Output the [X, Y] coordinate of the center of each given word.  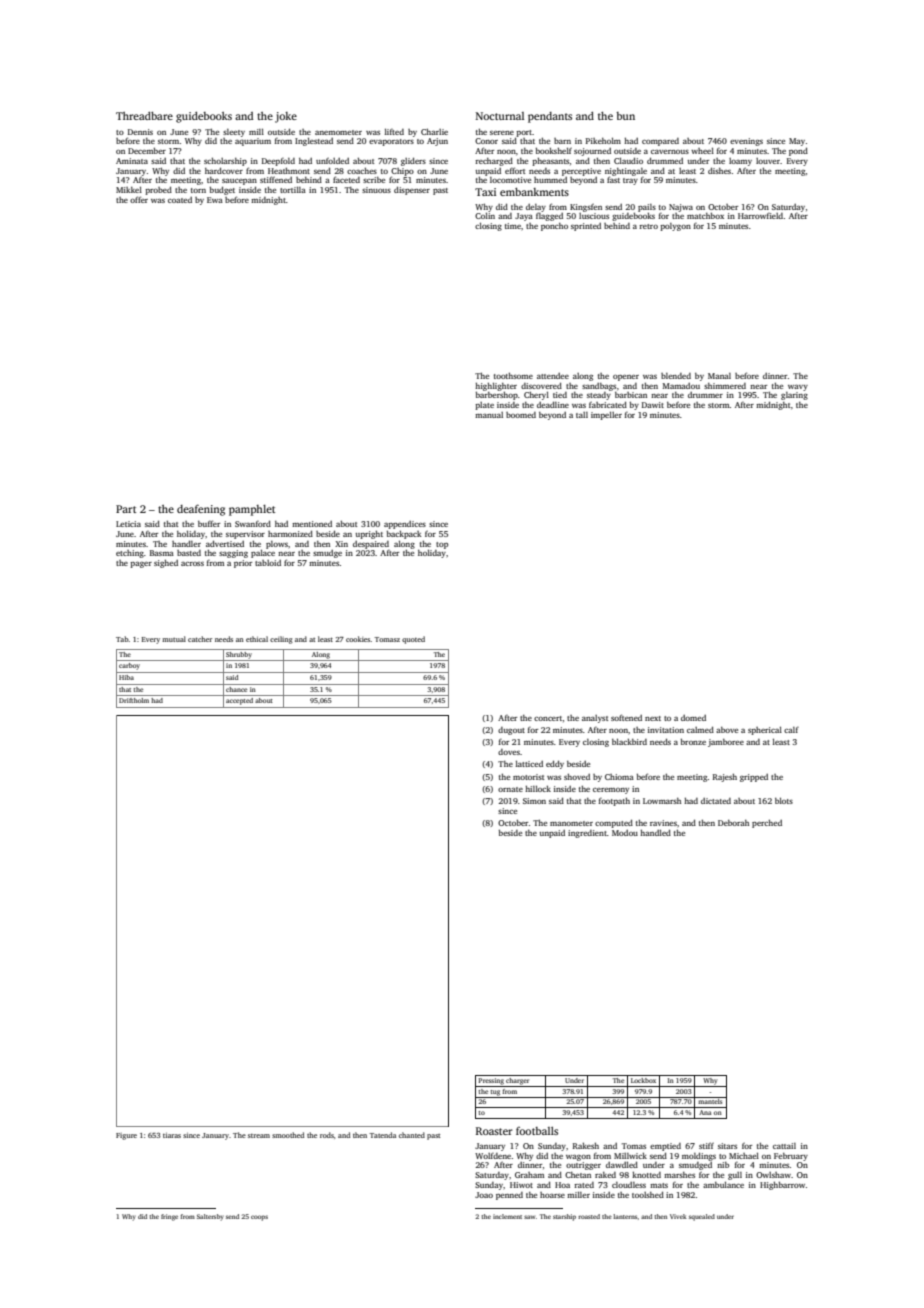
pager [141, 565]
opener [626, 378]
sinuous [376, 190]
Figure [126, 1136]
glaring [794, 396]
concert [548, 718]
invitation [666, 730]
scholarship [225, 162]
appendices [405, 525]
